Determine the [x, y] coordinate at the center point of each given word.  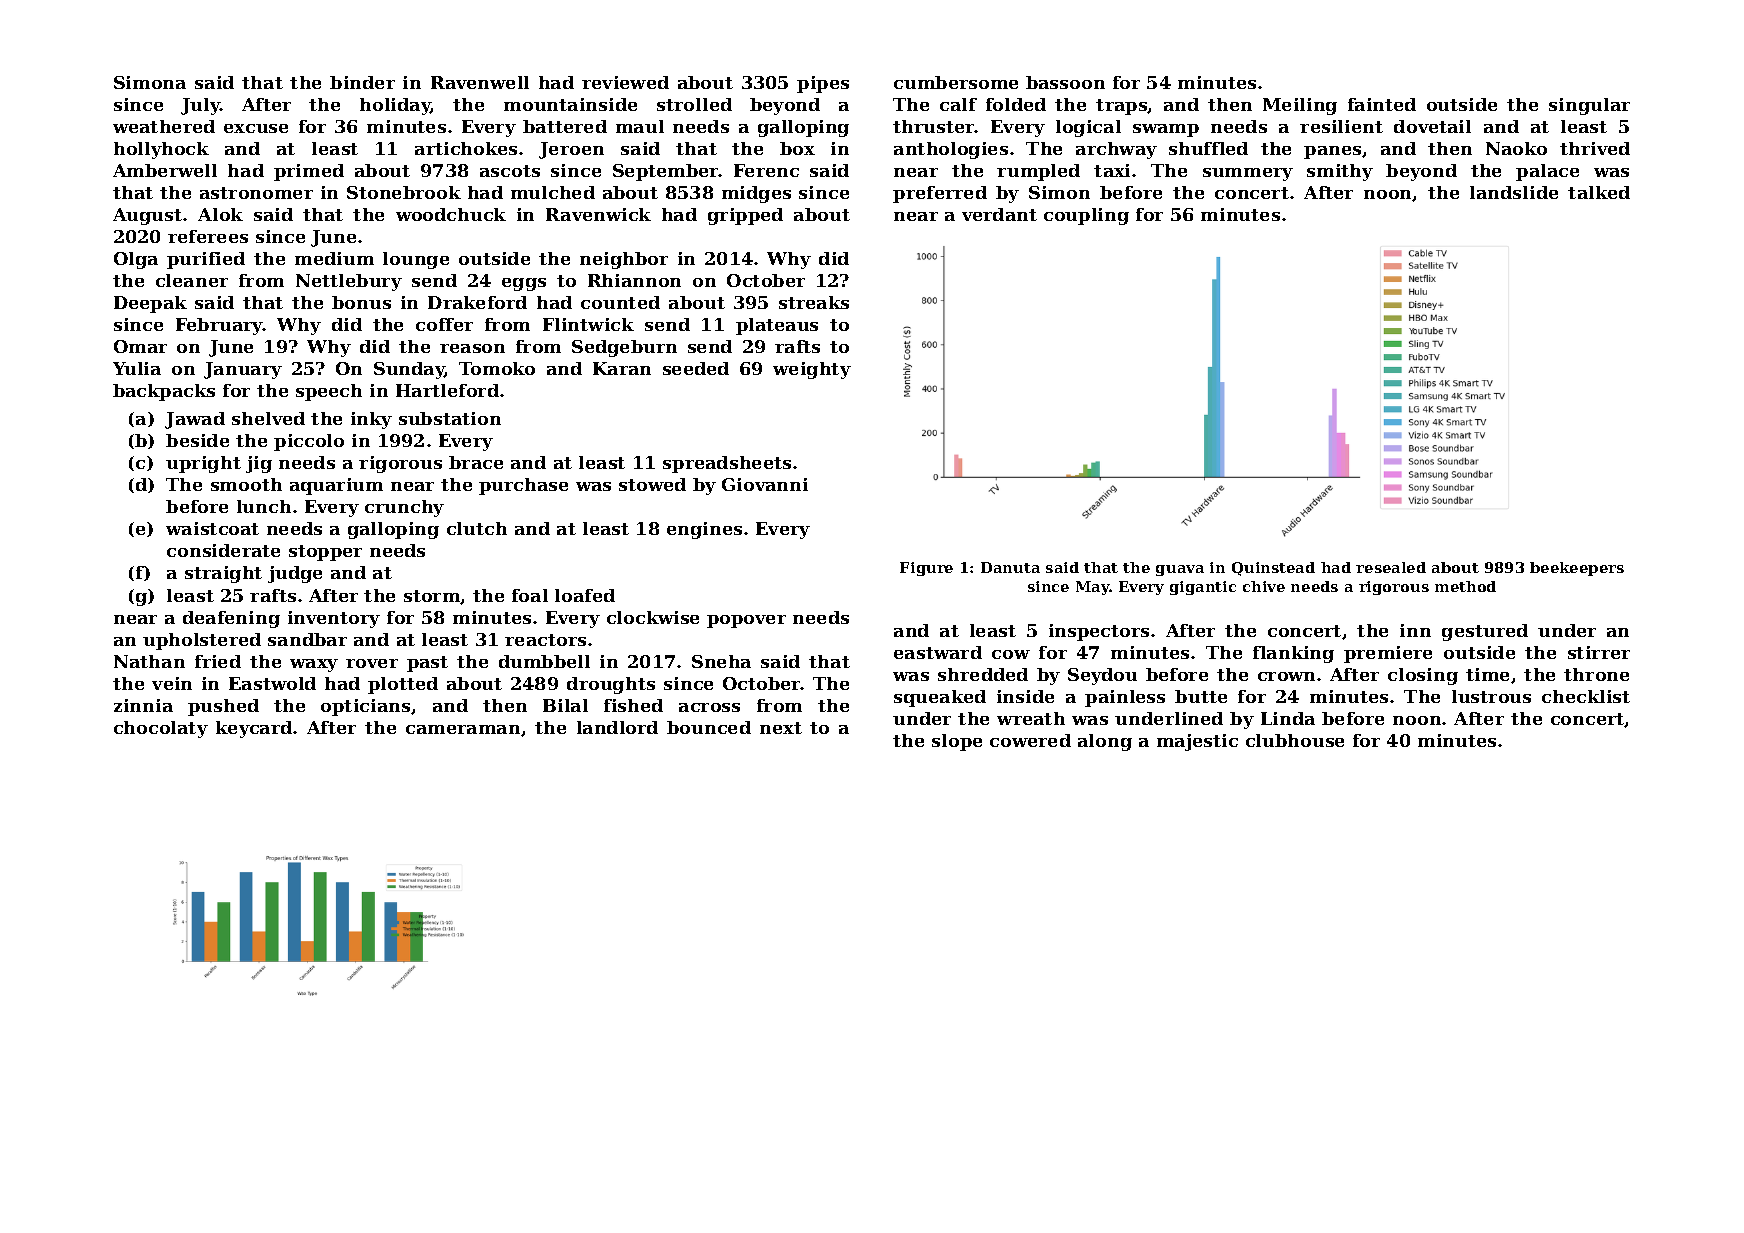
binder [362, 82]
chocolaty [161, 729]
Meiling [1300, 106]
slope [957, 742]
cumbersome [956, 82]
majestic [1197, 742]
